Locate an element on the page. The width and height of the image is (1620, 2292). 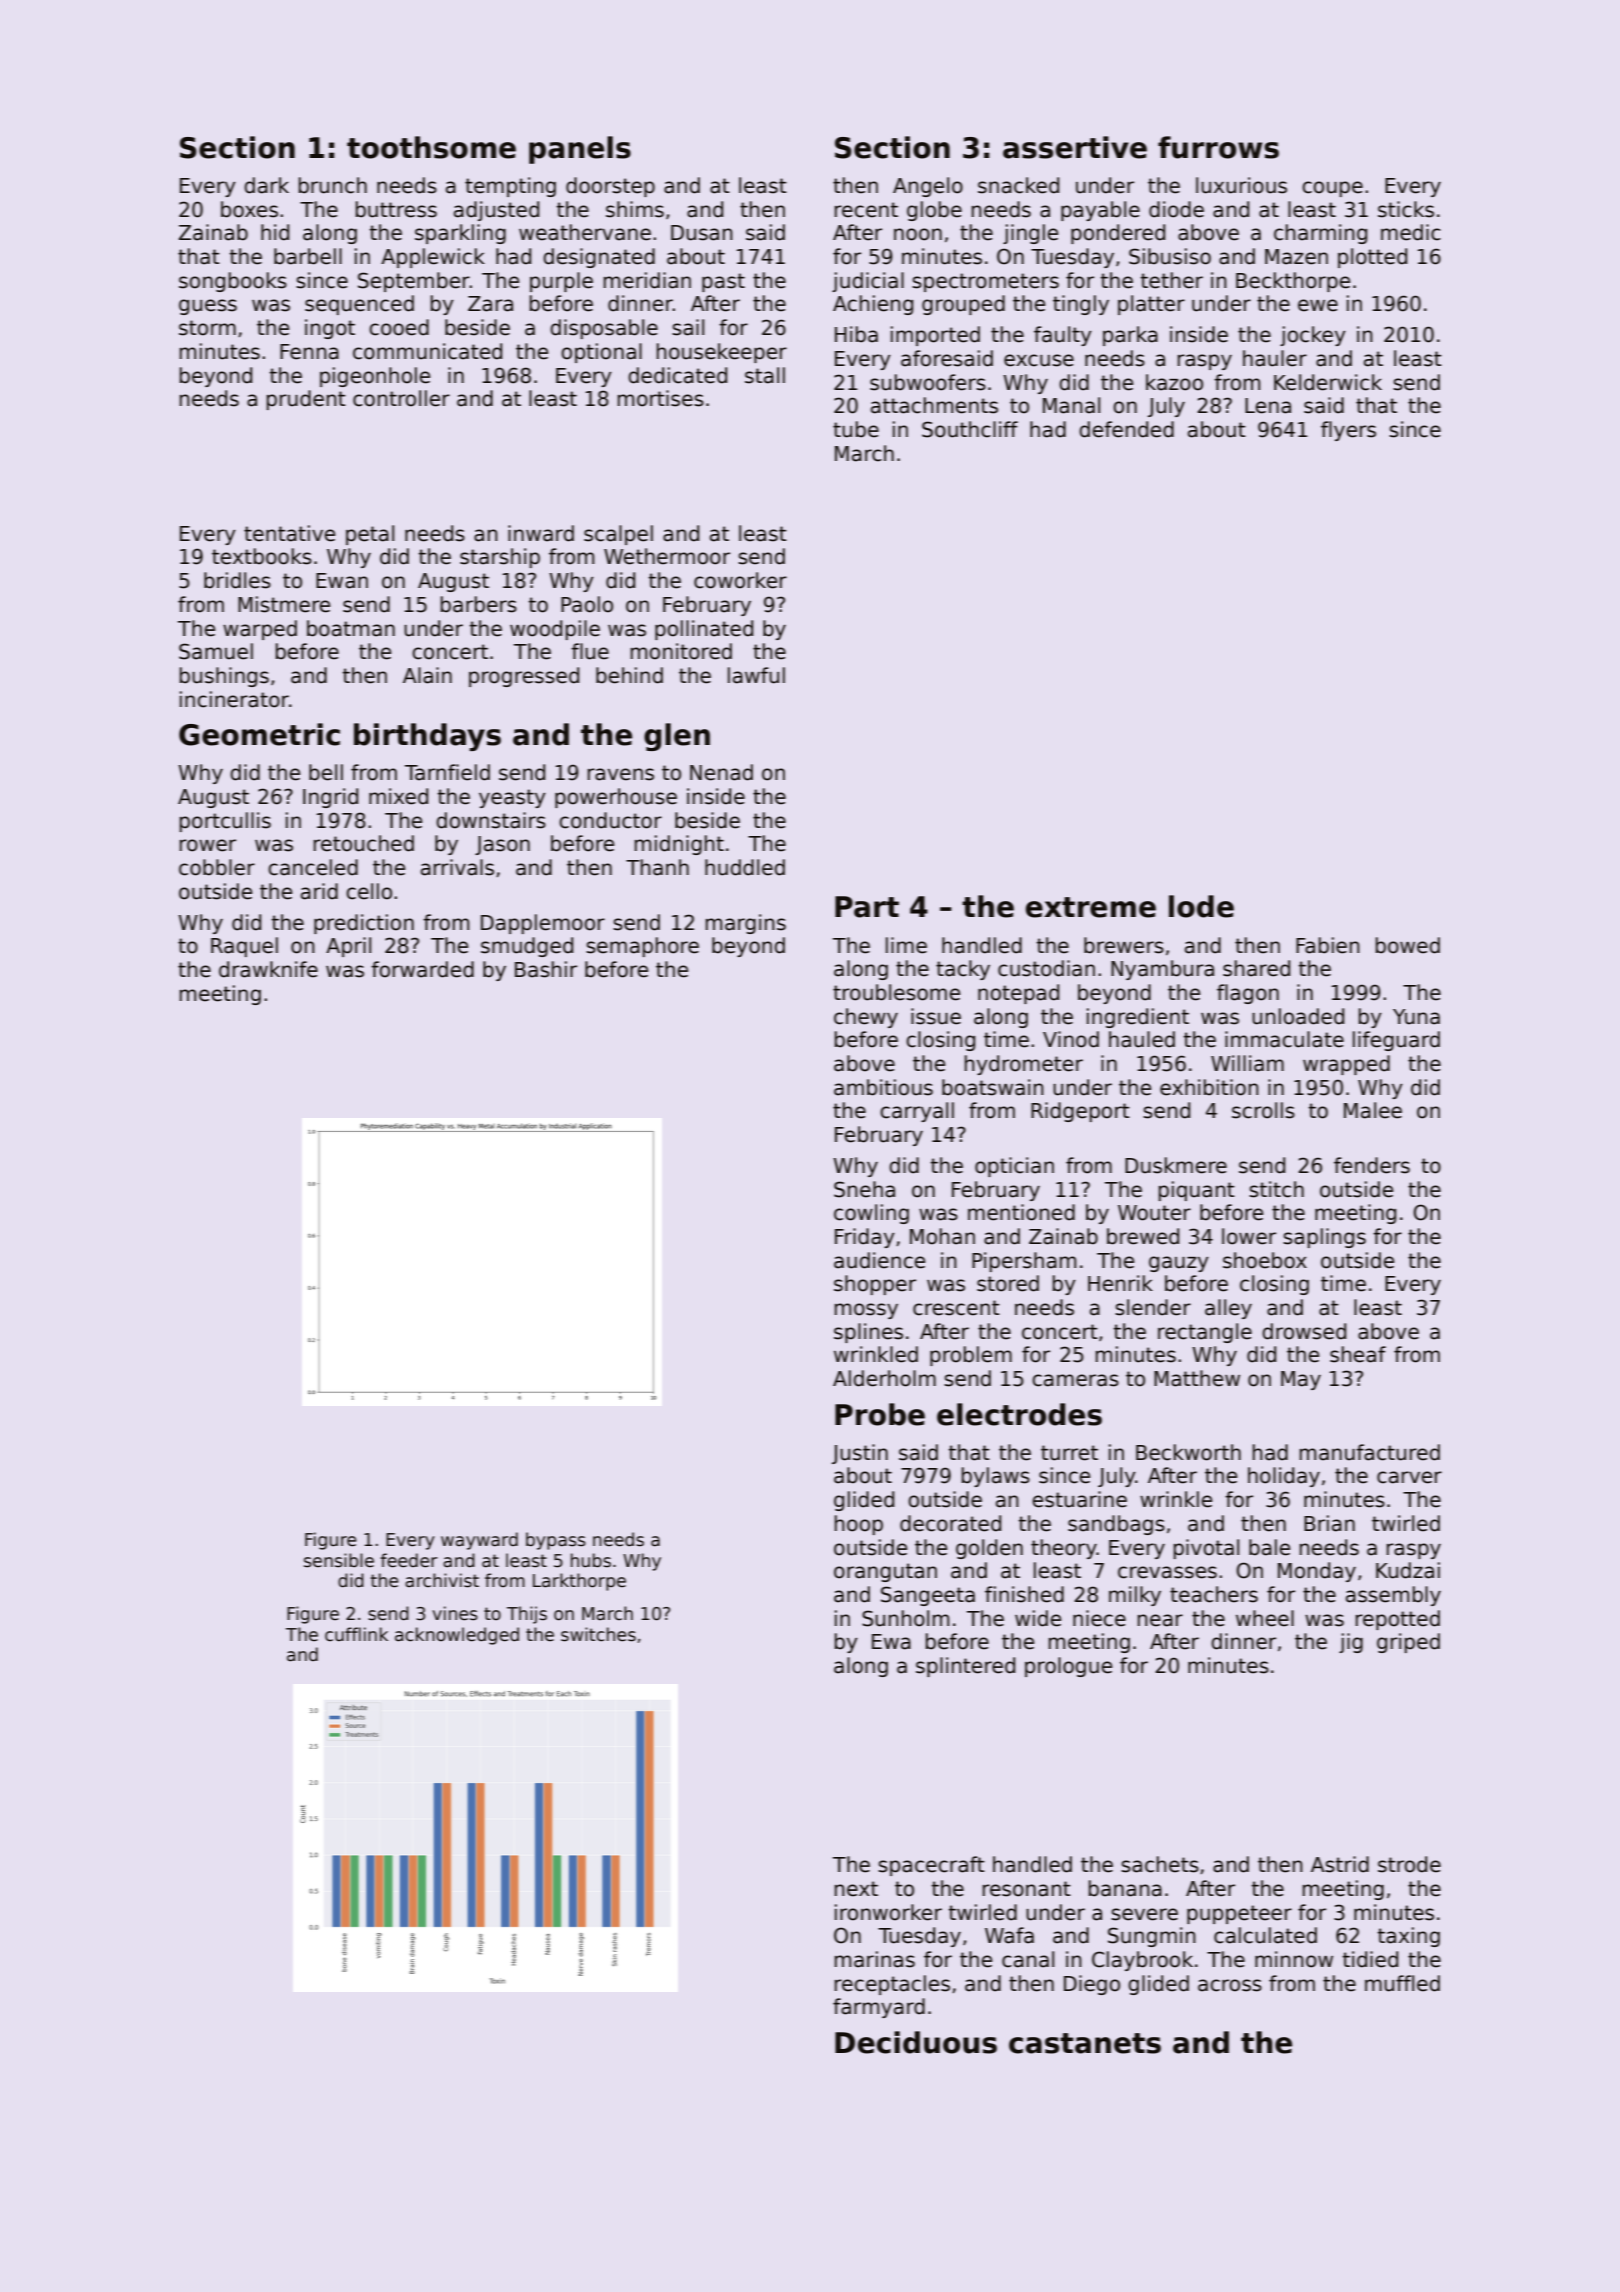
prudent is located at coordinates (306, 400).
